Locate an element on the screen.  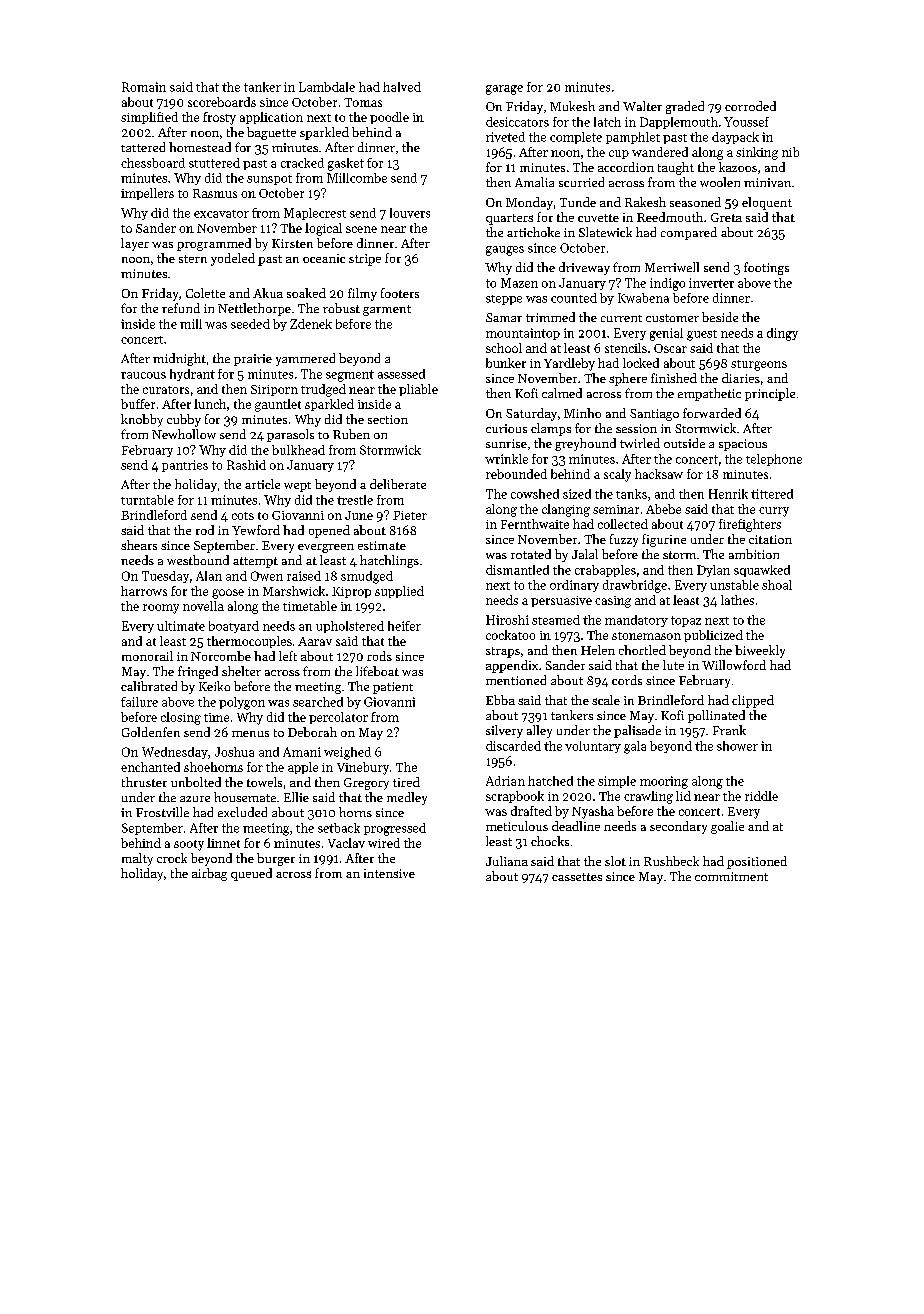
thermocouples is located at coordinates (249, 642).
